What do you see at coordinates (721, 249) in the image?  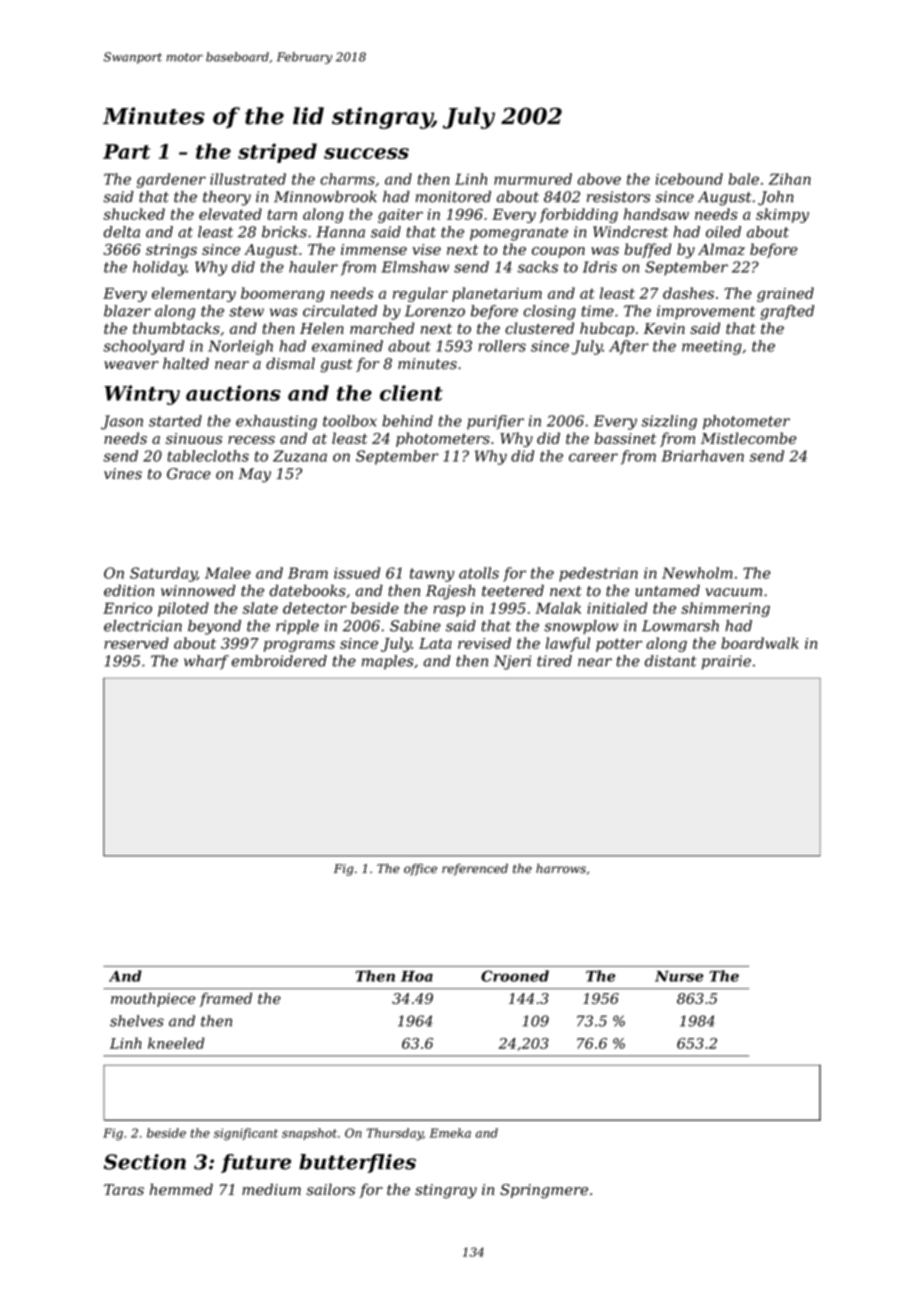 I see `Almaz` at bounding box center [721, 249].
